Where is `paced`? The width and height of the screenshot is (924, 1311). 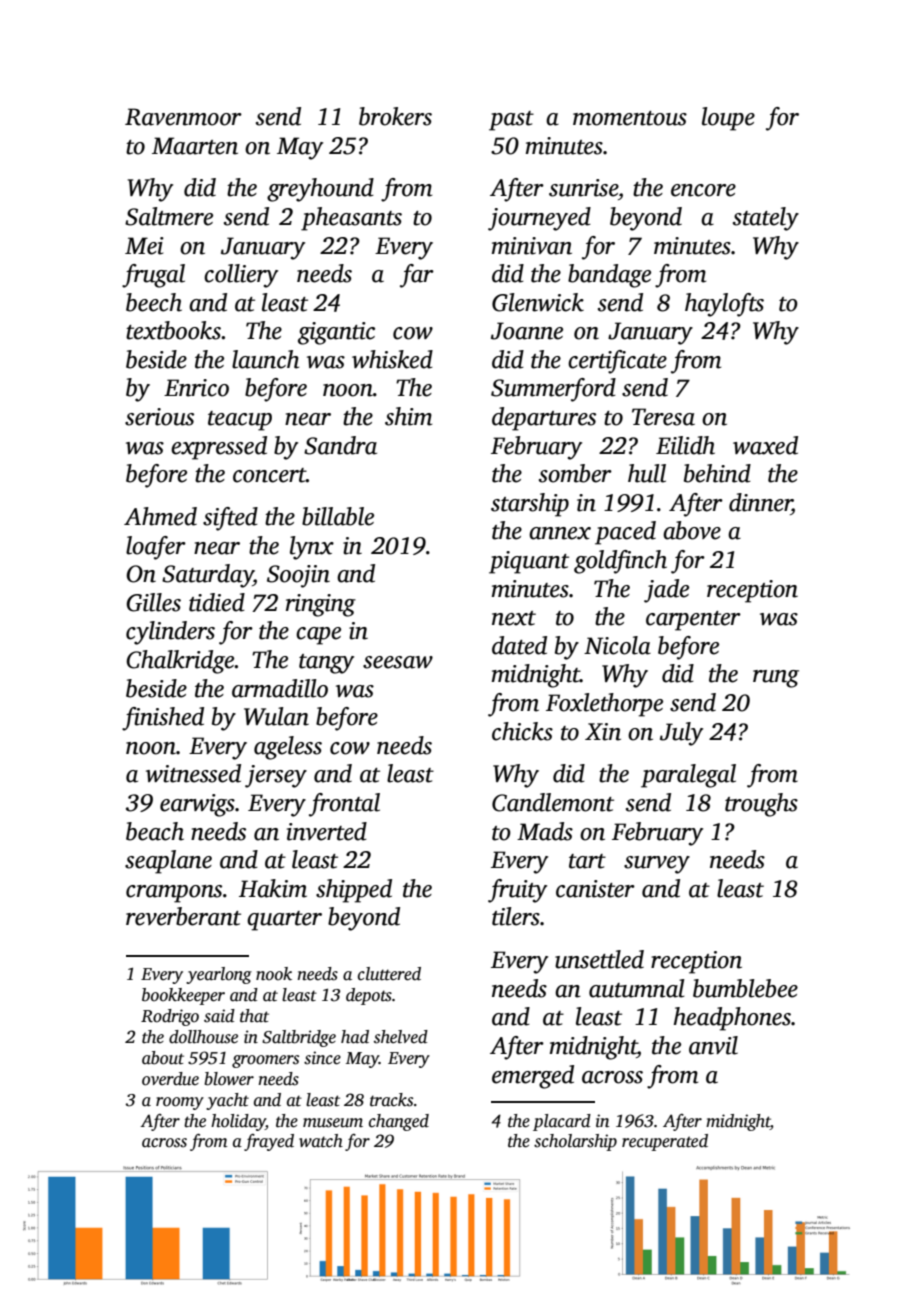 paced is located at coordinates (625, 533).
